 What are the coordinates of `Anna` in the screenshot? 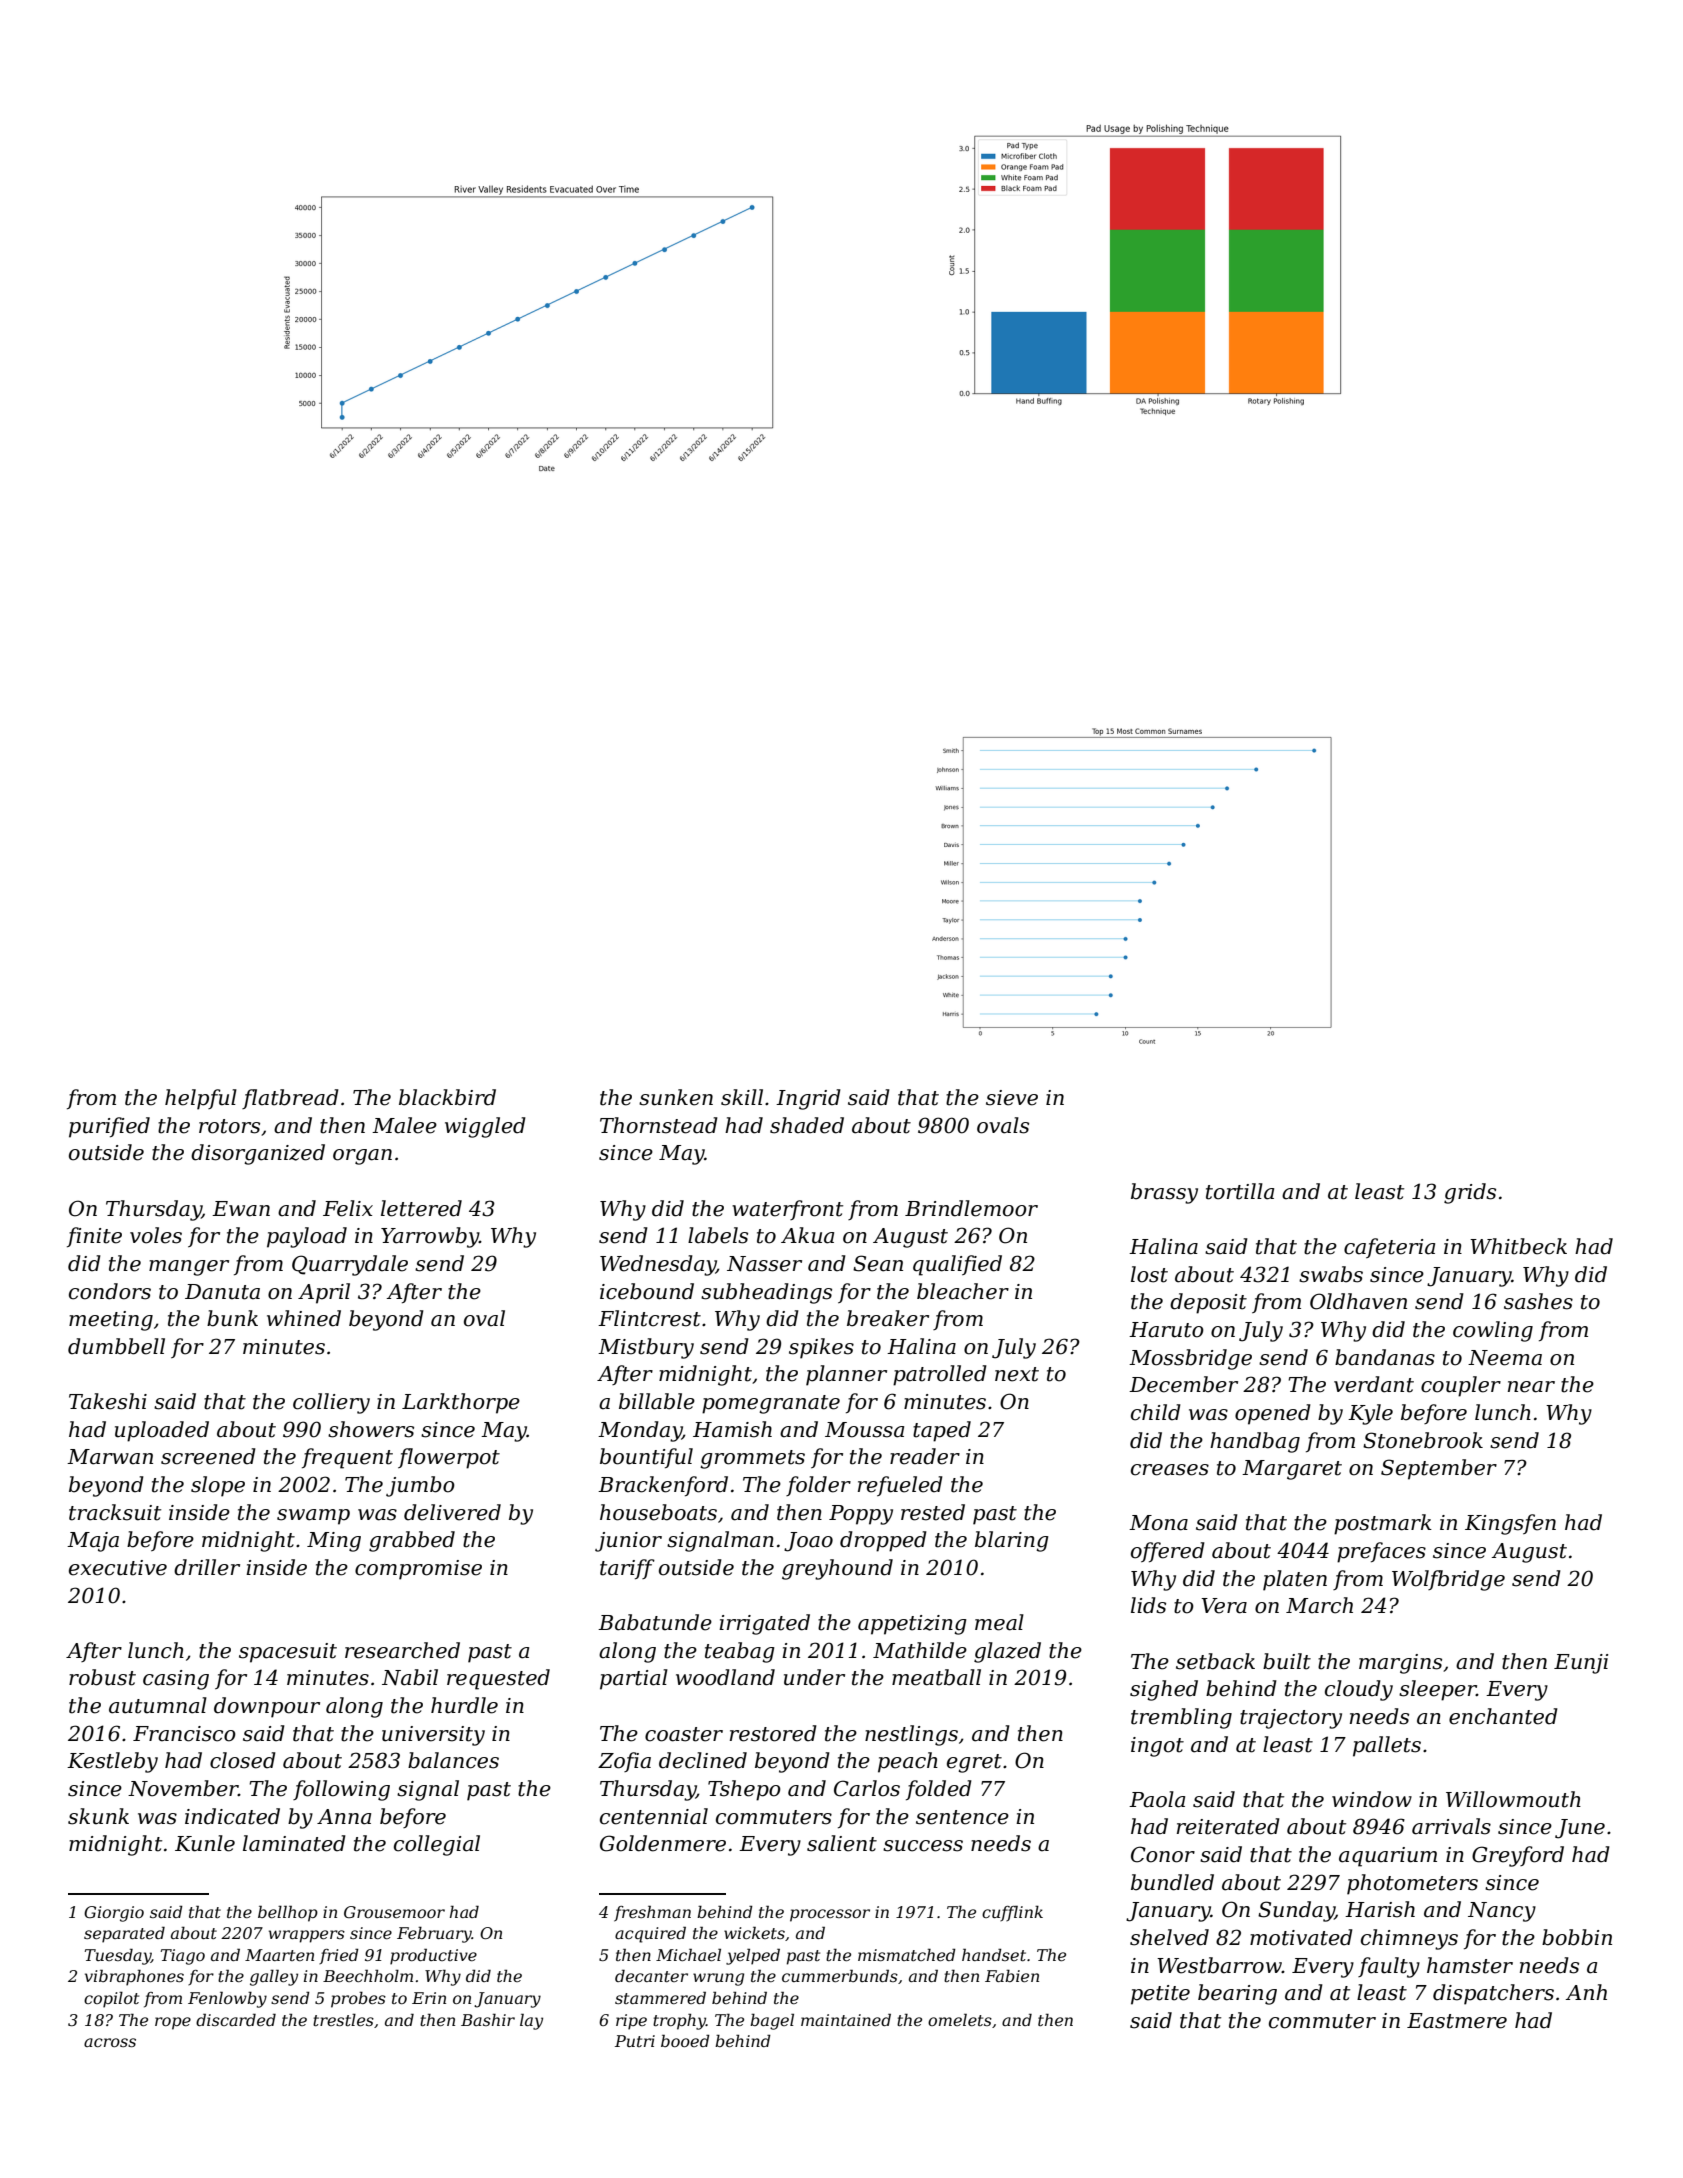 It's located at (344, 1817).
